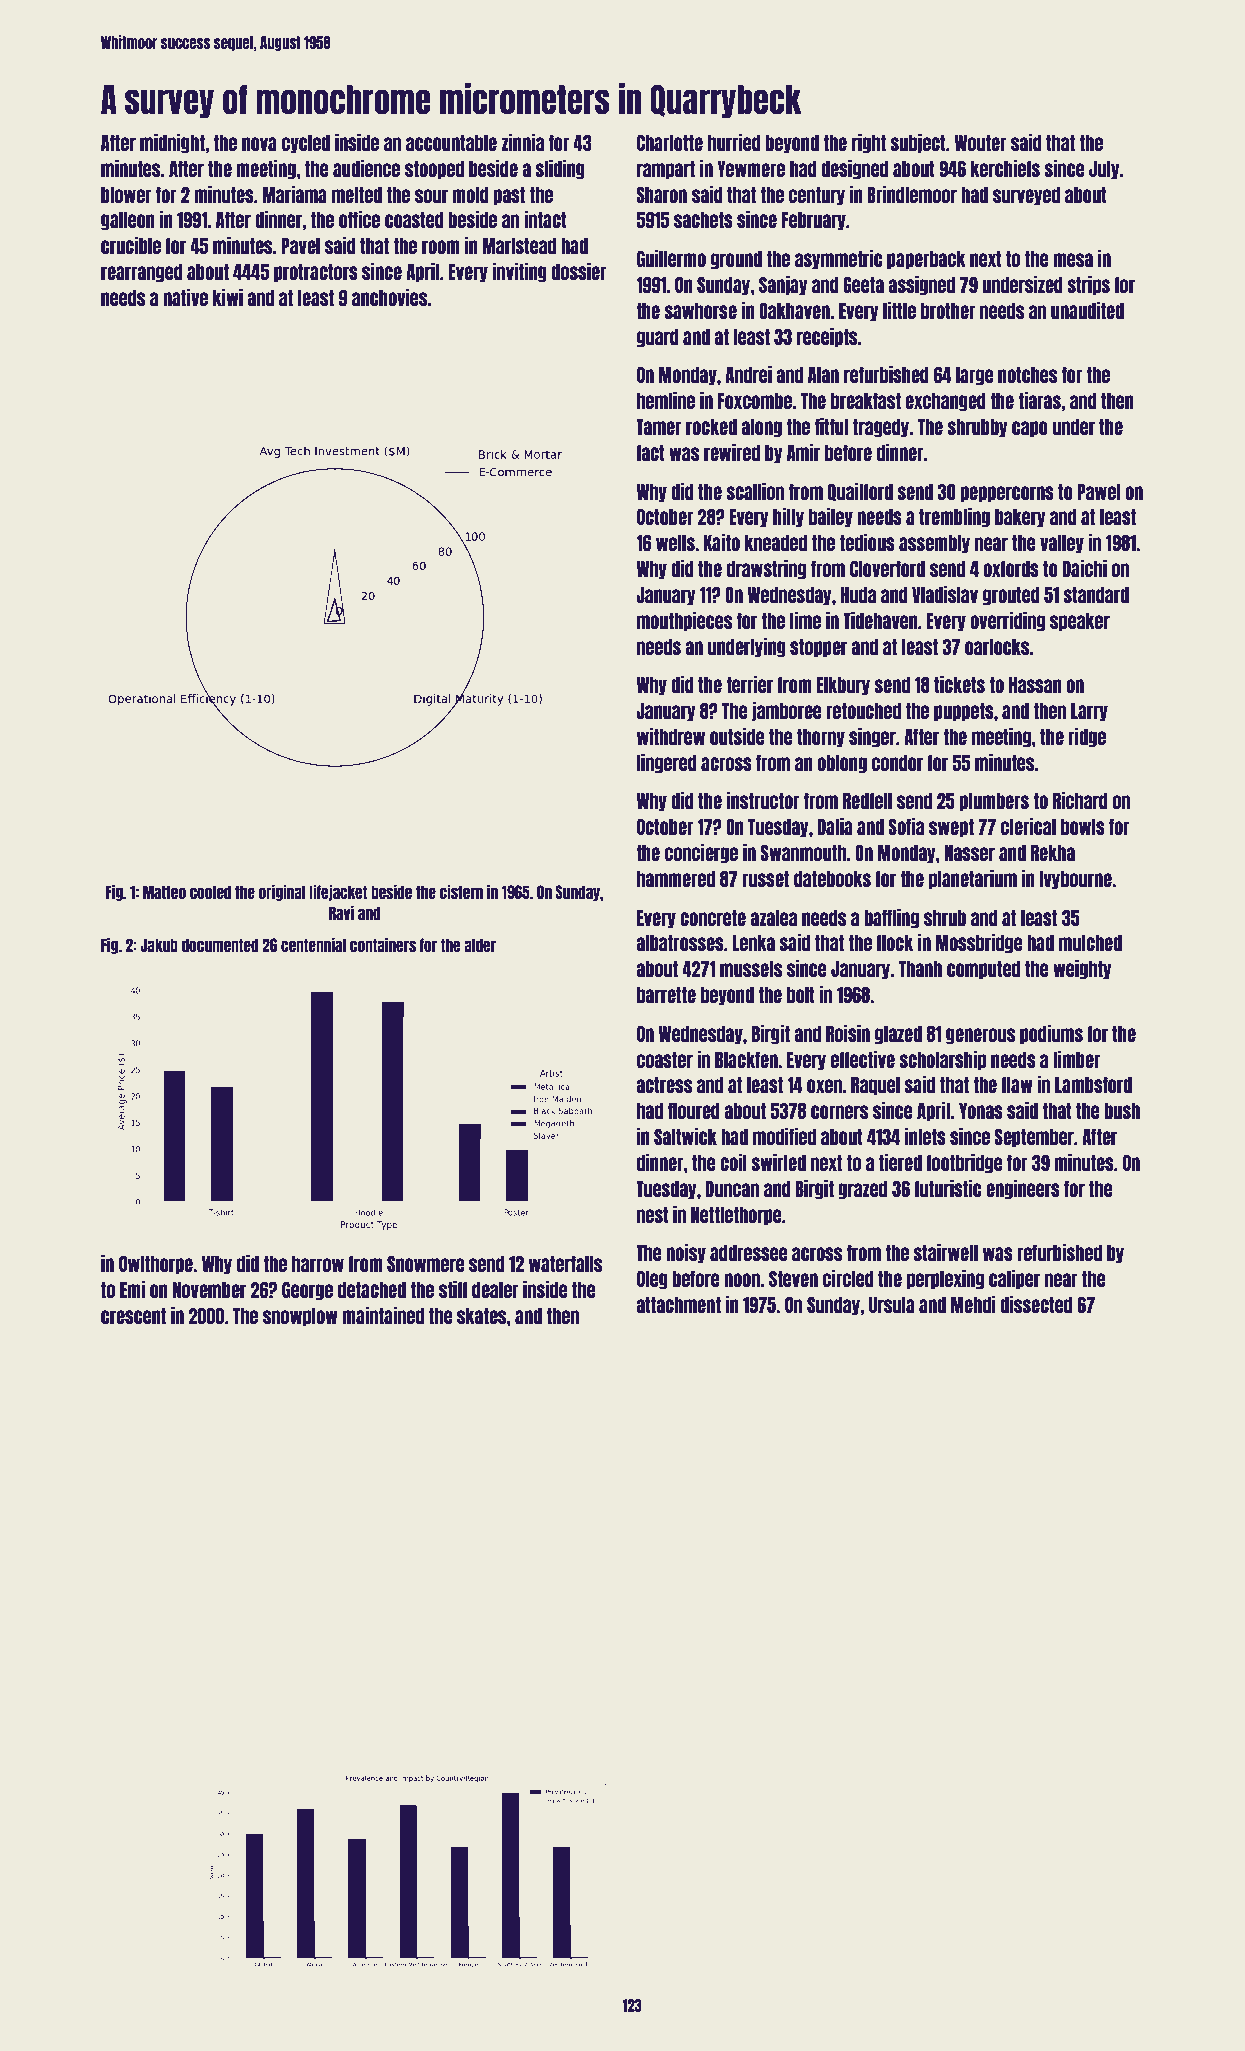 The width and height of the screenshot is (1245, 2051). I want to click on documented, so click(220, 945).
